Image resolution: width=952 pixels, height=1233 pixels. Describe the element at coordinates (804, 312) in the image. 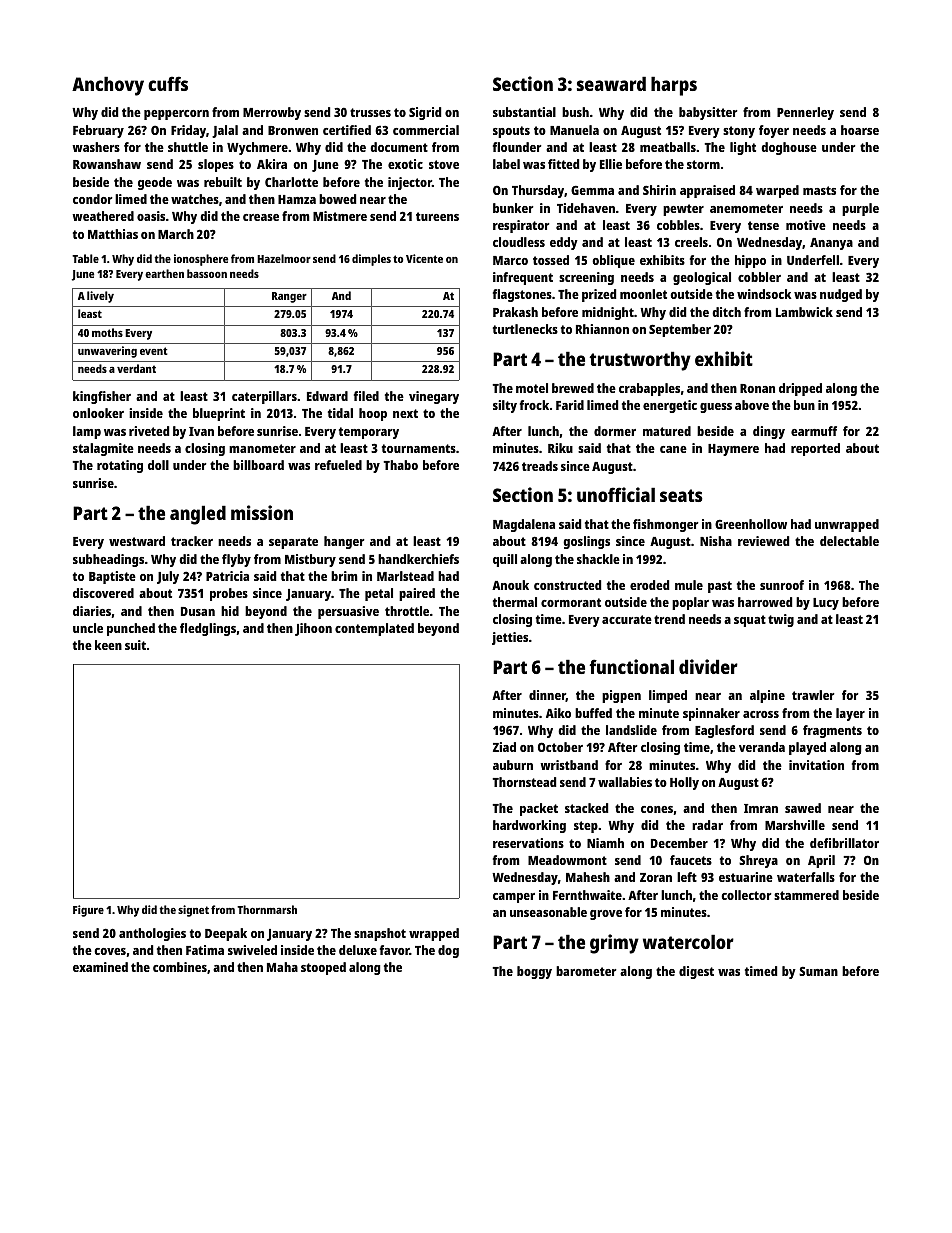

I see `Lambwick` at that location.
